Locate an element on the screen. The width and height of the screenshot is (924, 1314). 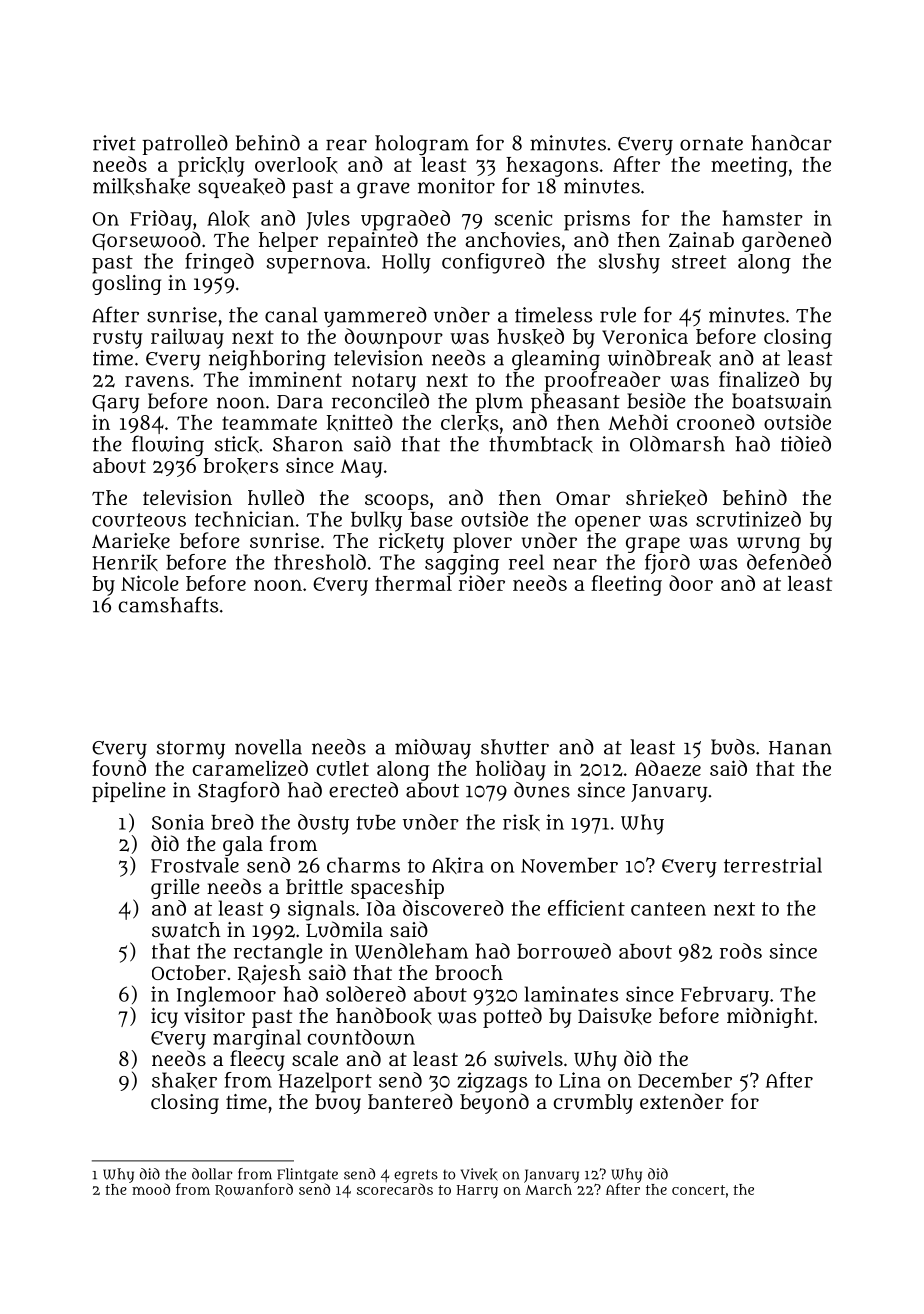
mood is located at coordinates (151, 1189).
